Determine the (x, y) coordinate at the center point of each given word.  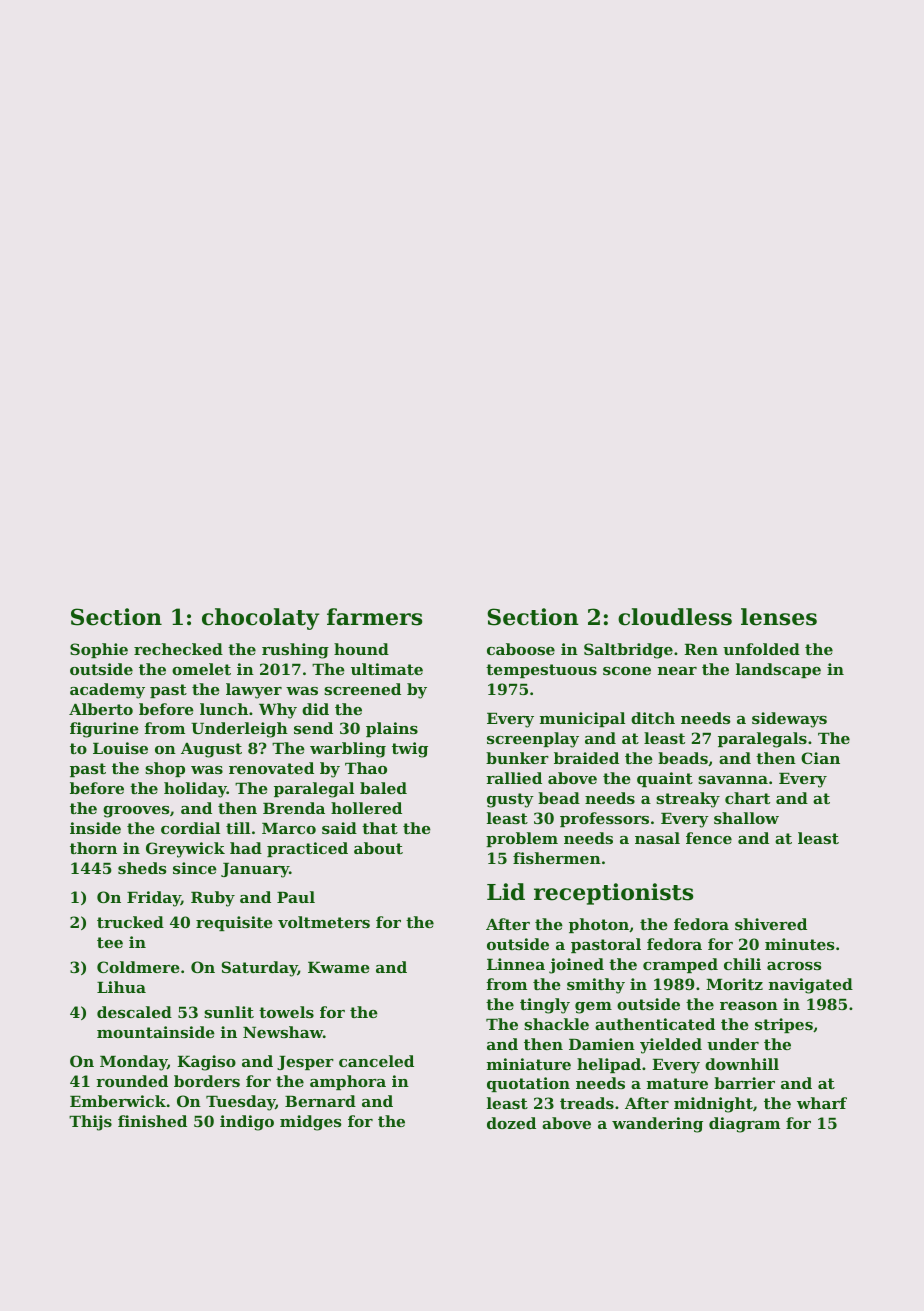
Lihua (121, 987)
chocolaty (261, 619)
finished (152, 1121)
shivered (771, 924)
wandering (657, 1125)
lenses (779, 617)
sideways (789, 720)
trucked (130, 922)
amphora (348, 1082)
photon (599, 925)
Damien (602, 1044)
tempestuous (541, 671)
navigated (811, 986)
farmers (374, 617)
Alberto (101, 709)
